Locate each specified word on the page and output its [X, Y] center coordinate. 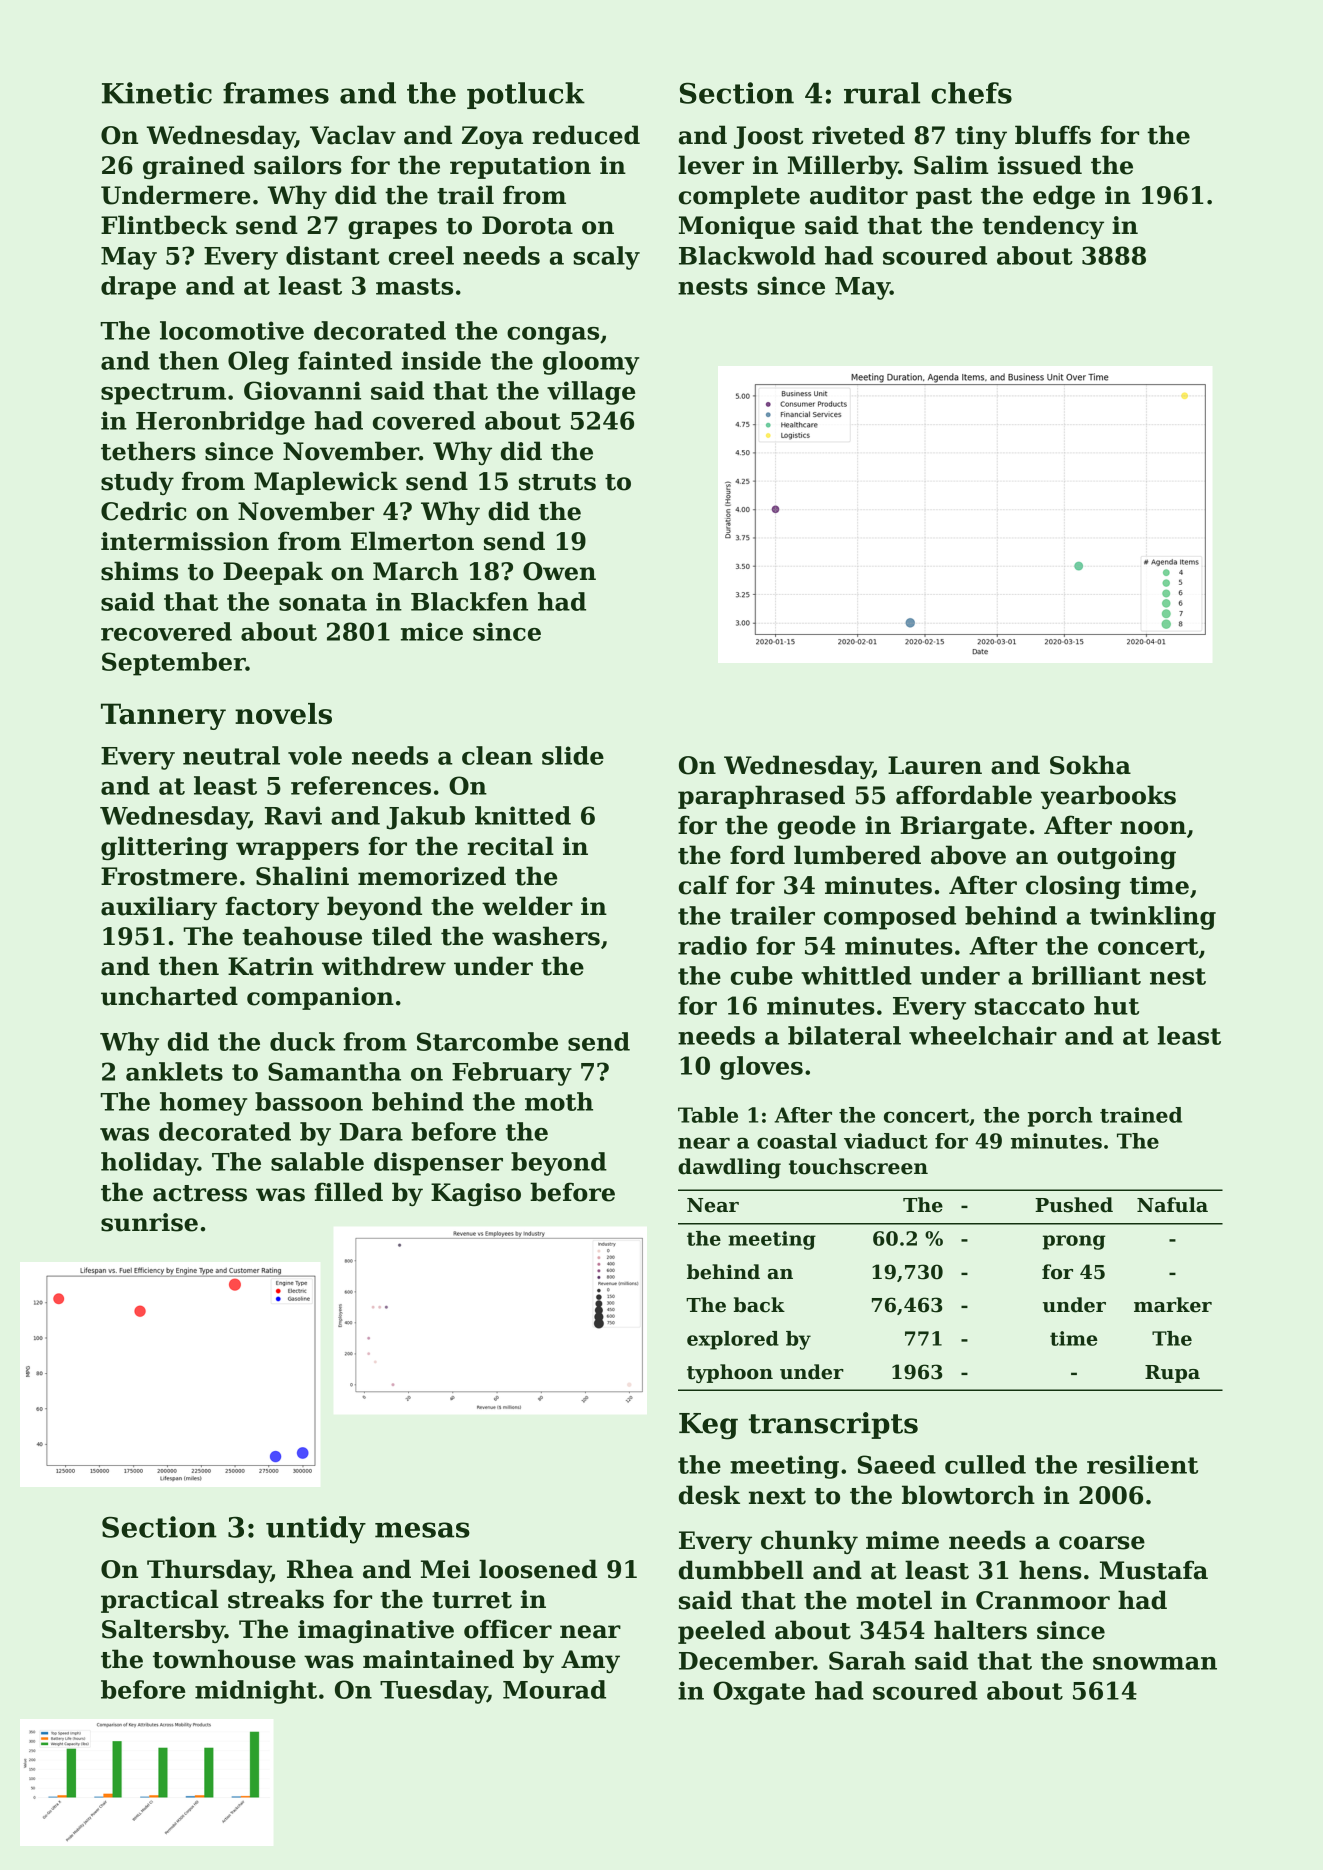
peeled [722, 1632]
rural [882, 93]
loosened [538, 1569]
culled [985, 1464]
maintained [438, 1659]
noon [1153, 828]
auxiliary [159, 908]
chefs [971, 93]
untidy [316, 1530]
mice [432, 631]
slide [573, 755]
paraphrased [761, 797]
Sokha [1090, 765]
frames [276, 93]
